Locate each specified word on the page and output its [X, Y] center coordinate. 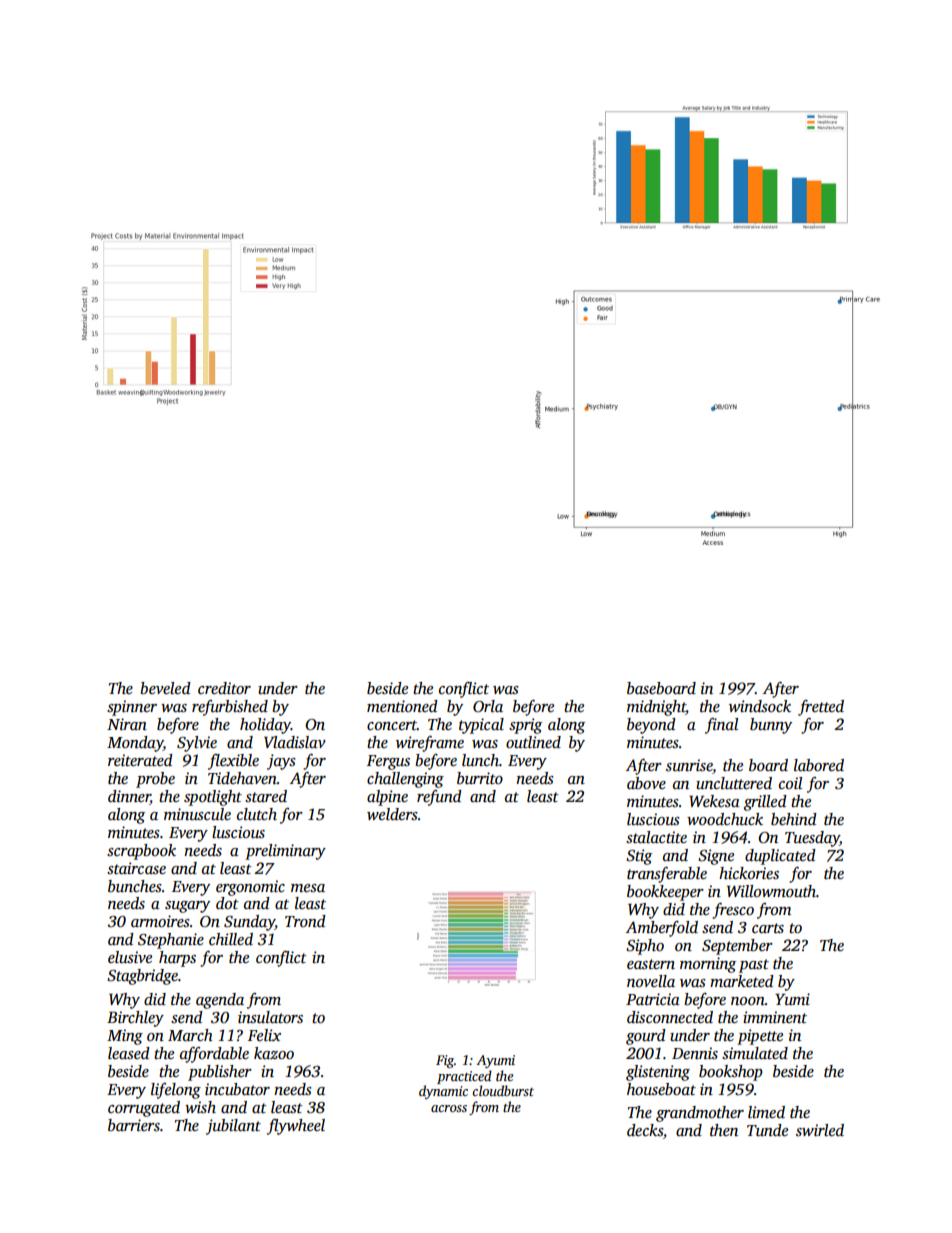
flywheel [296, 1127]
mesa [308, 888]
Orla [488, 706]
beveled [165, 688]
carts [768, 928]
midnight [656, 708]
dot [227, 903]
